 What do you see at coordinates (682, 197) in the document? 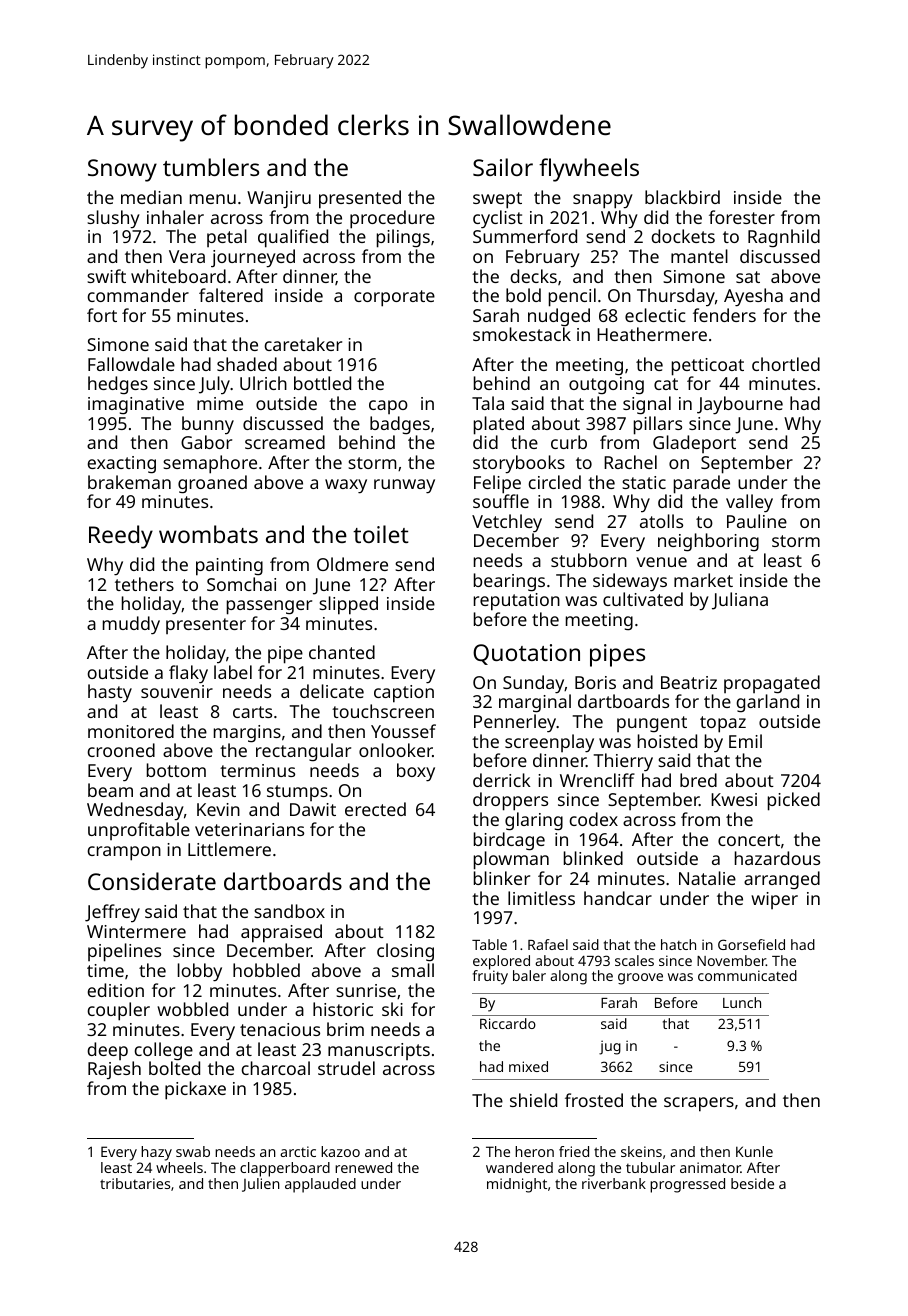
I see `blackbird` at bounding box center [682, 197].
